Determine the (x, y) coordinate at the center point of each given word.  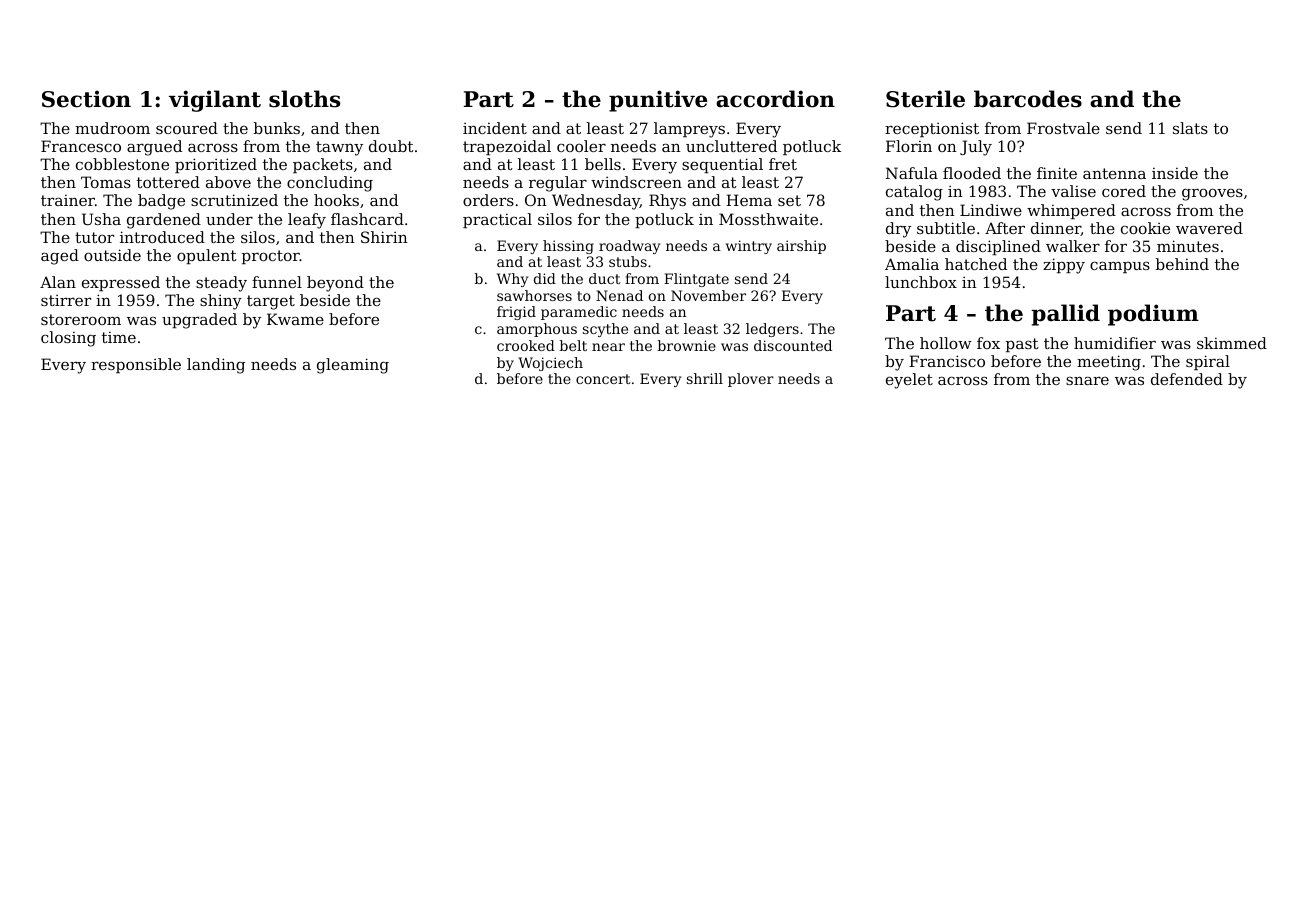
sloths (304, 99)
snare (1087, 381)
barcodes (1028, 99)
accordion (775, 99)
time (119, 337)
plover (751, 380)
